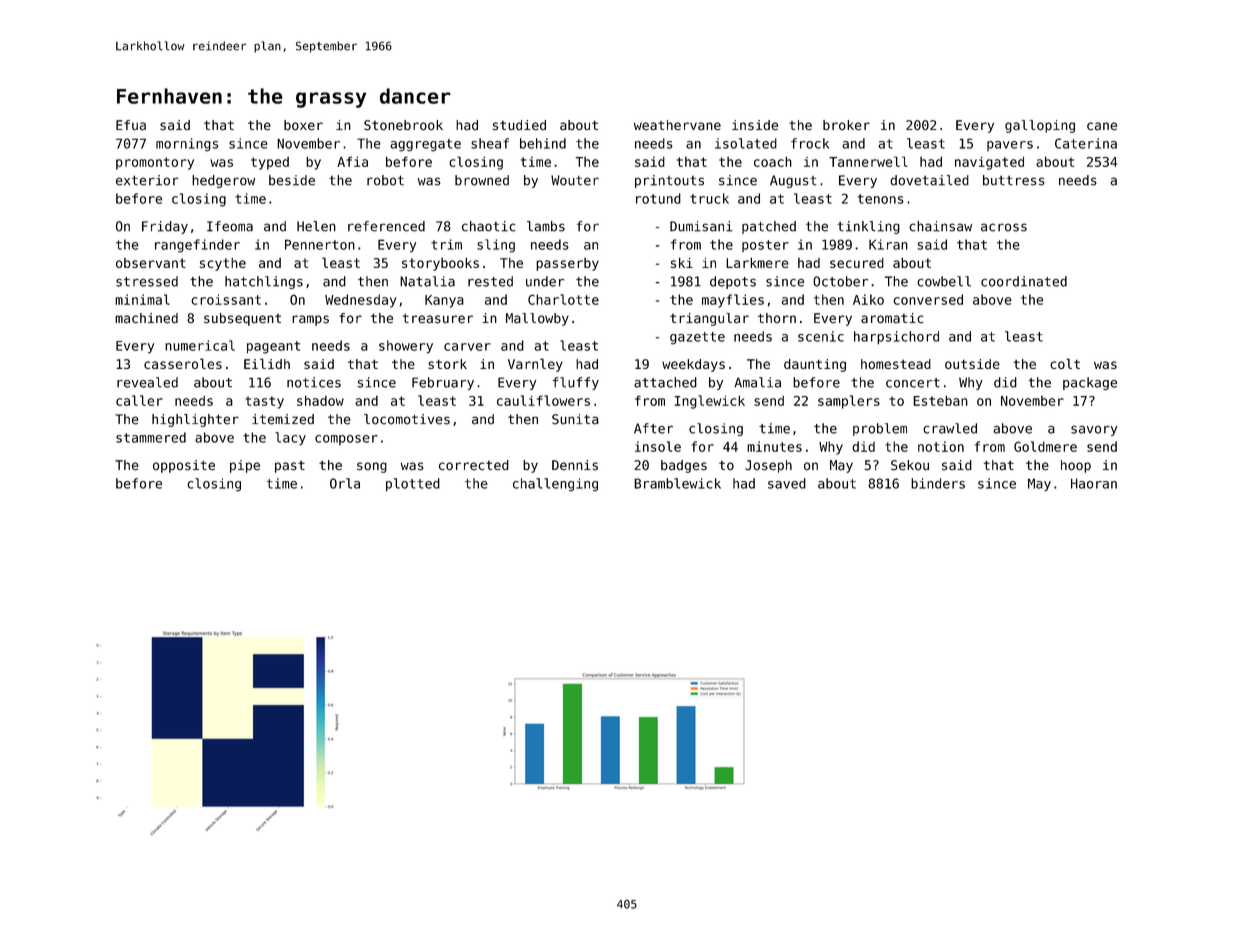  What do you see at coordinates (290, 467) in the screenshot?
I see `past` at bounding box center [290, 467].
